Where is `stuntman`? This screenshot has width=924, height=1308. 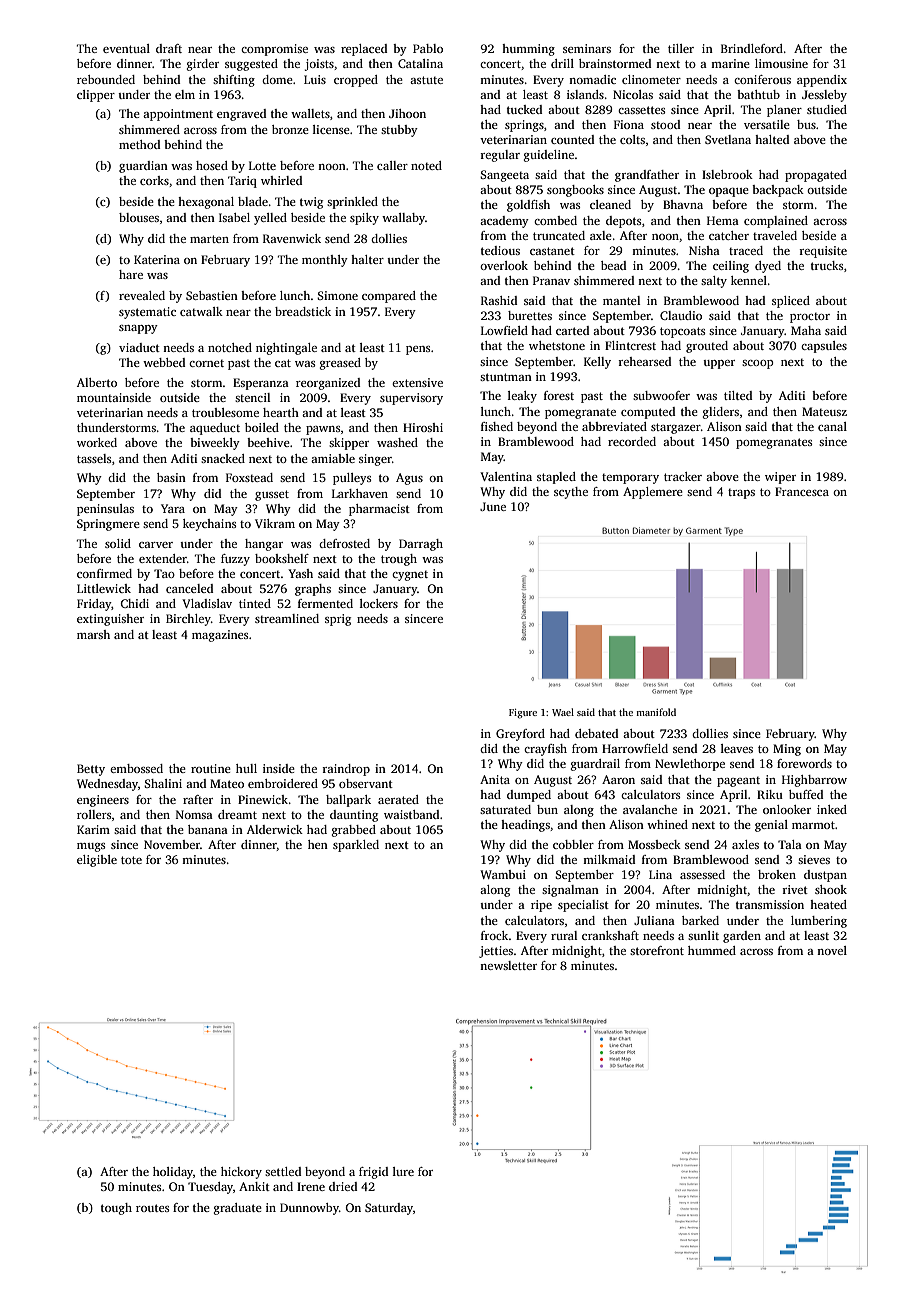 stuntman is located at coordinates (506, 377).
